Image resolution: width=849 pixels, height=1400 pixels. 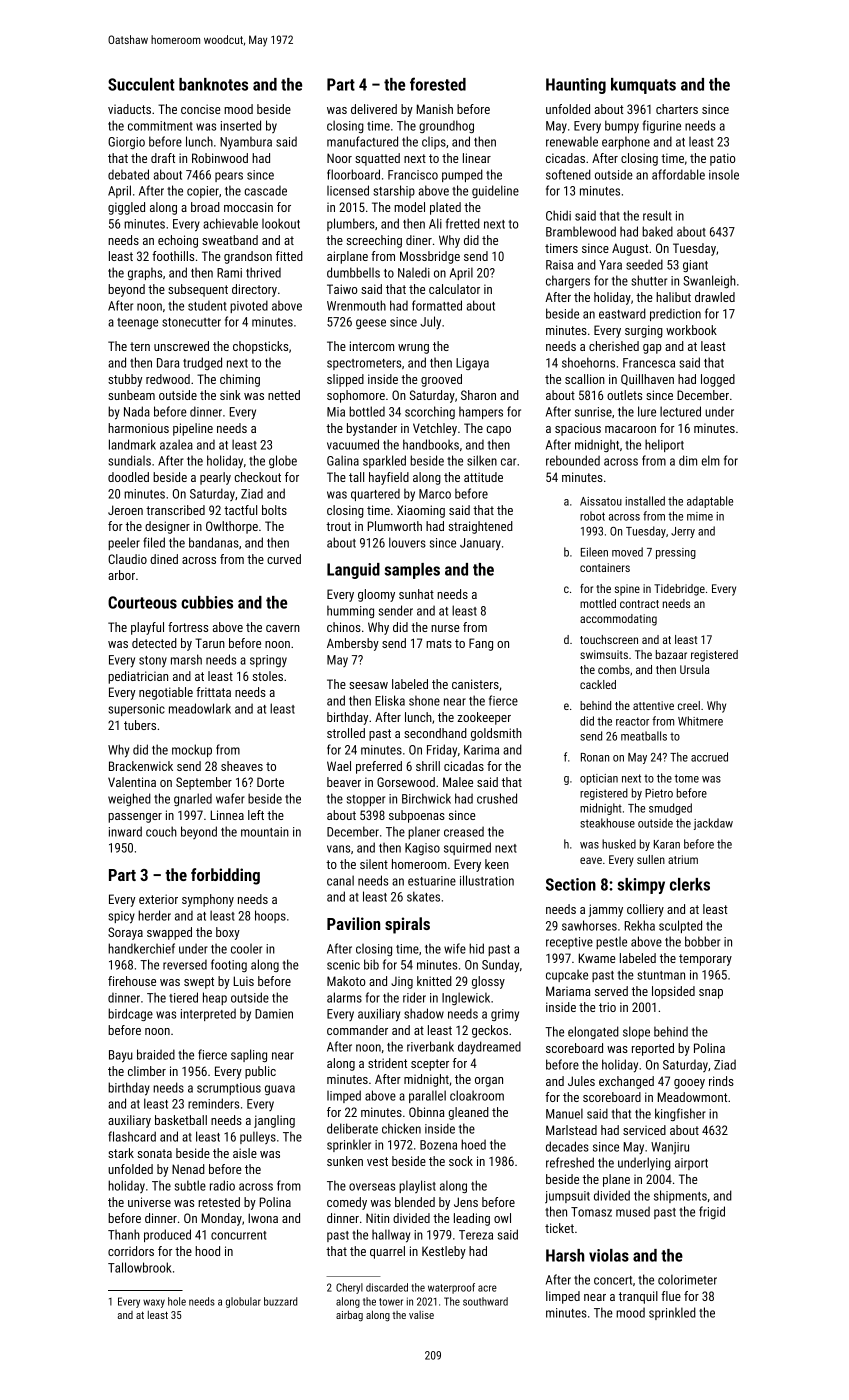 What do you see at coordinates (576, 86) in the document?
I see `Haunting` at bounding box center [576, 86].
